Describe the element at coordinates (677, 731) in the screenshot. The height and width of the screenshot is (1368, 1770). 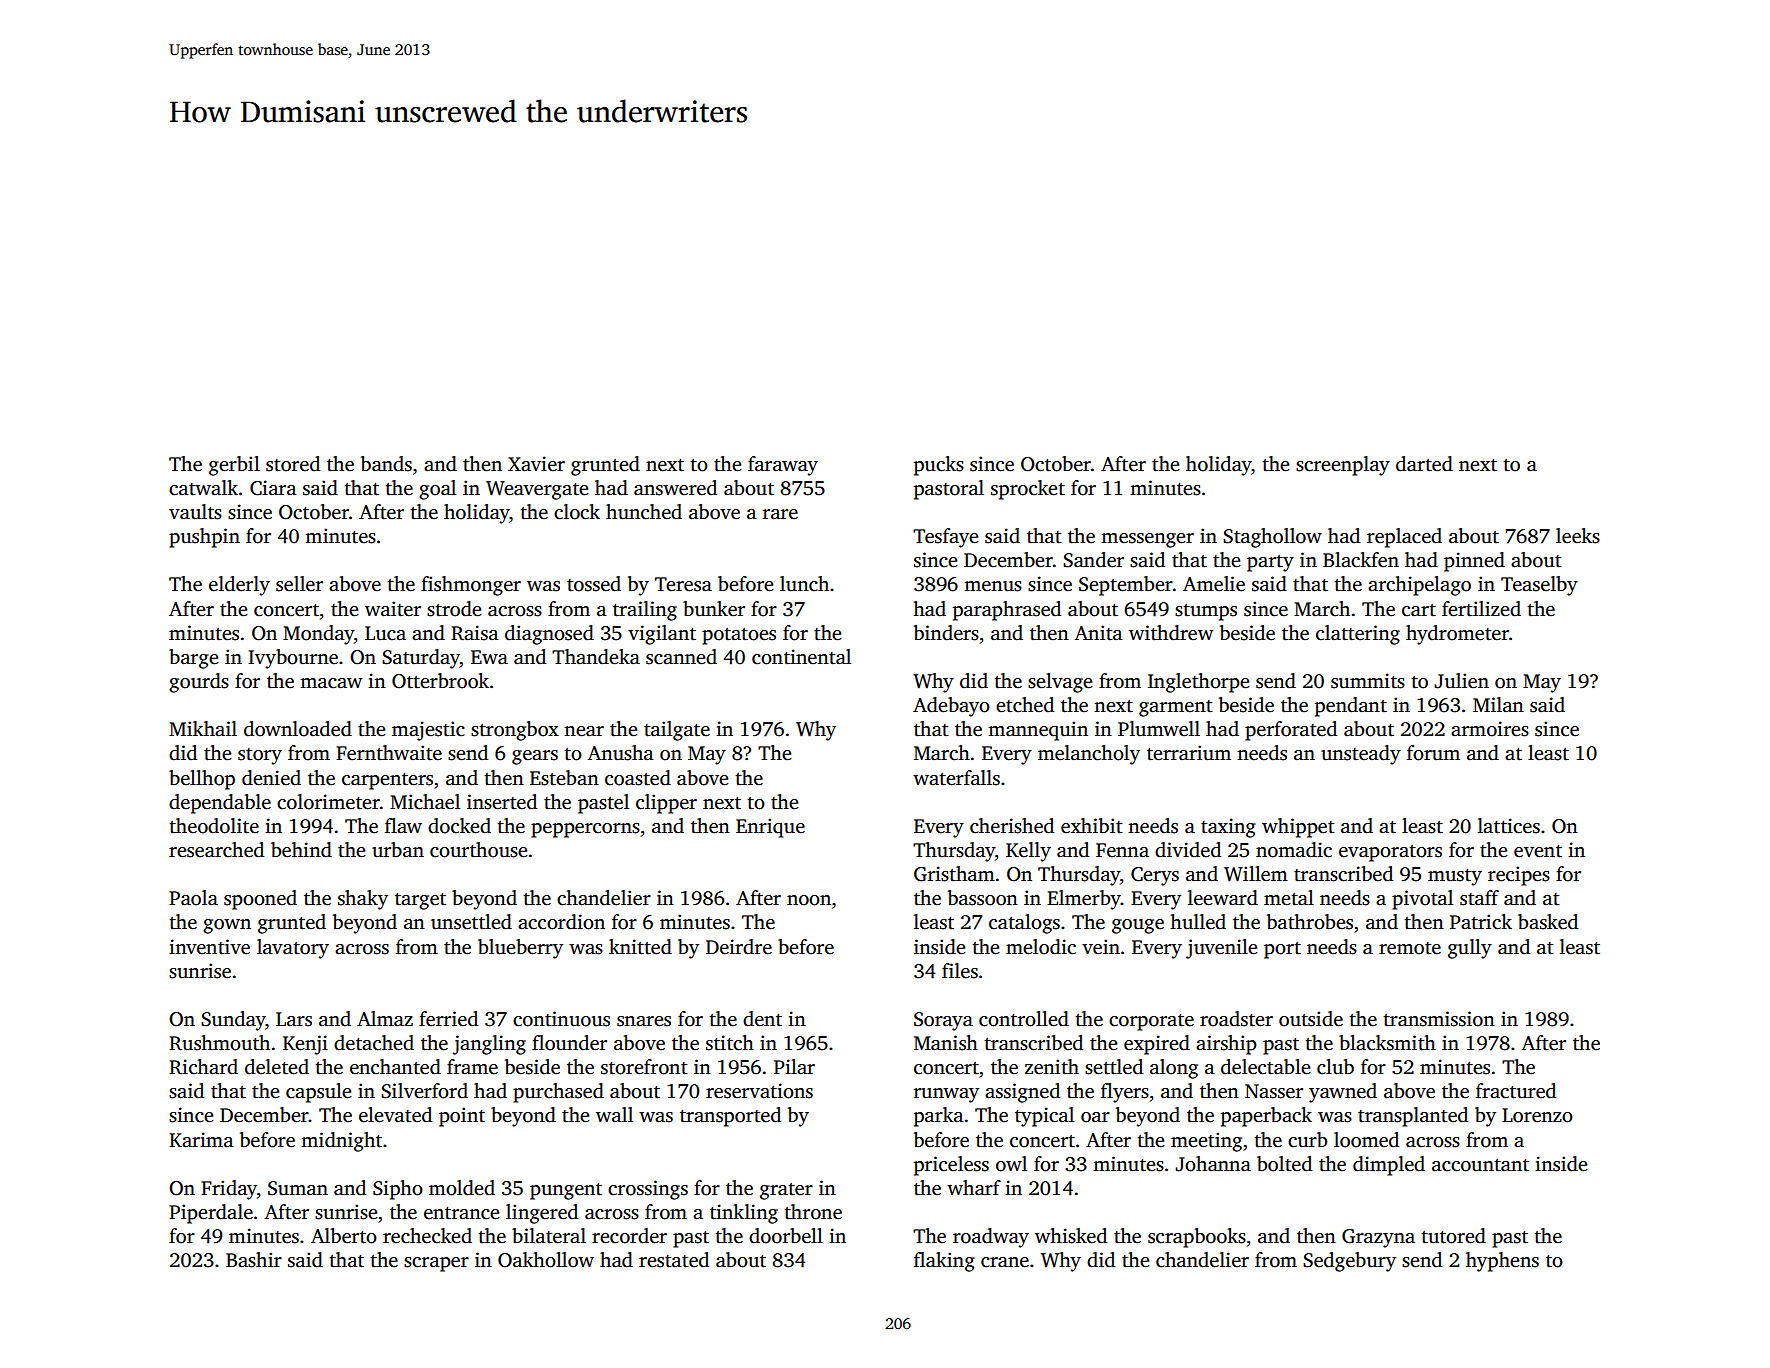
I see `tailgate` at that location.
